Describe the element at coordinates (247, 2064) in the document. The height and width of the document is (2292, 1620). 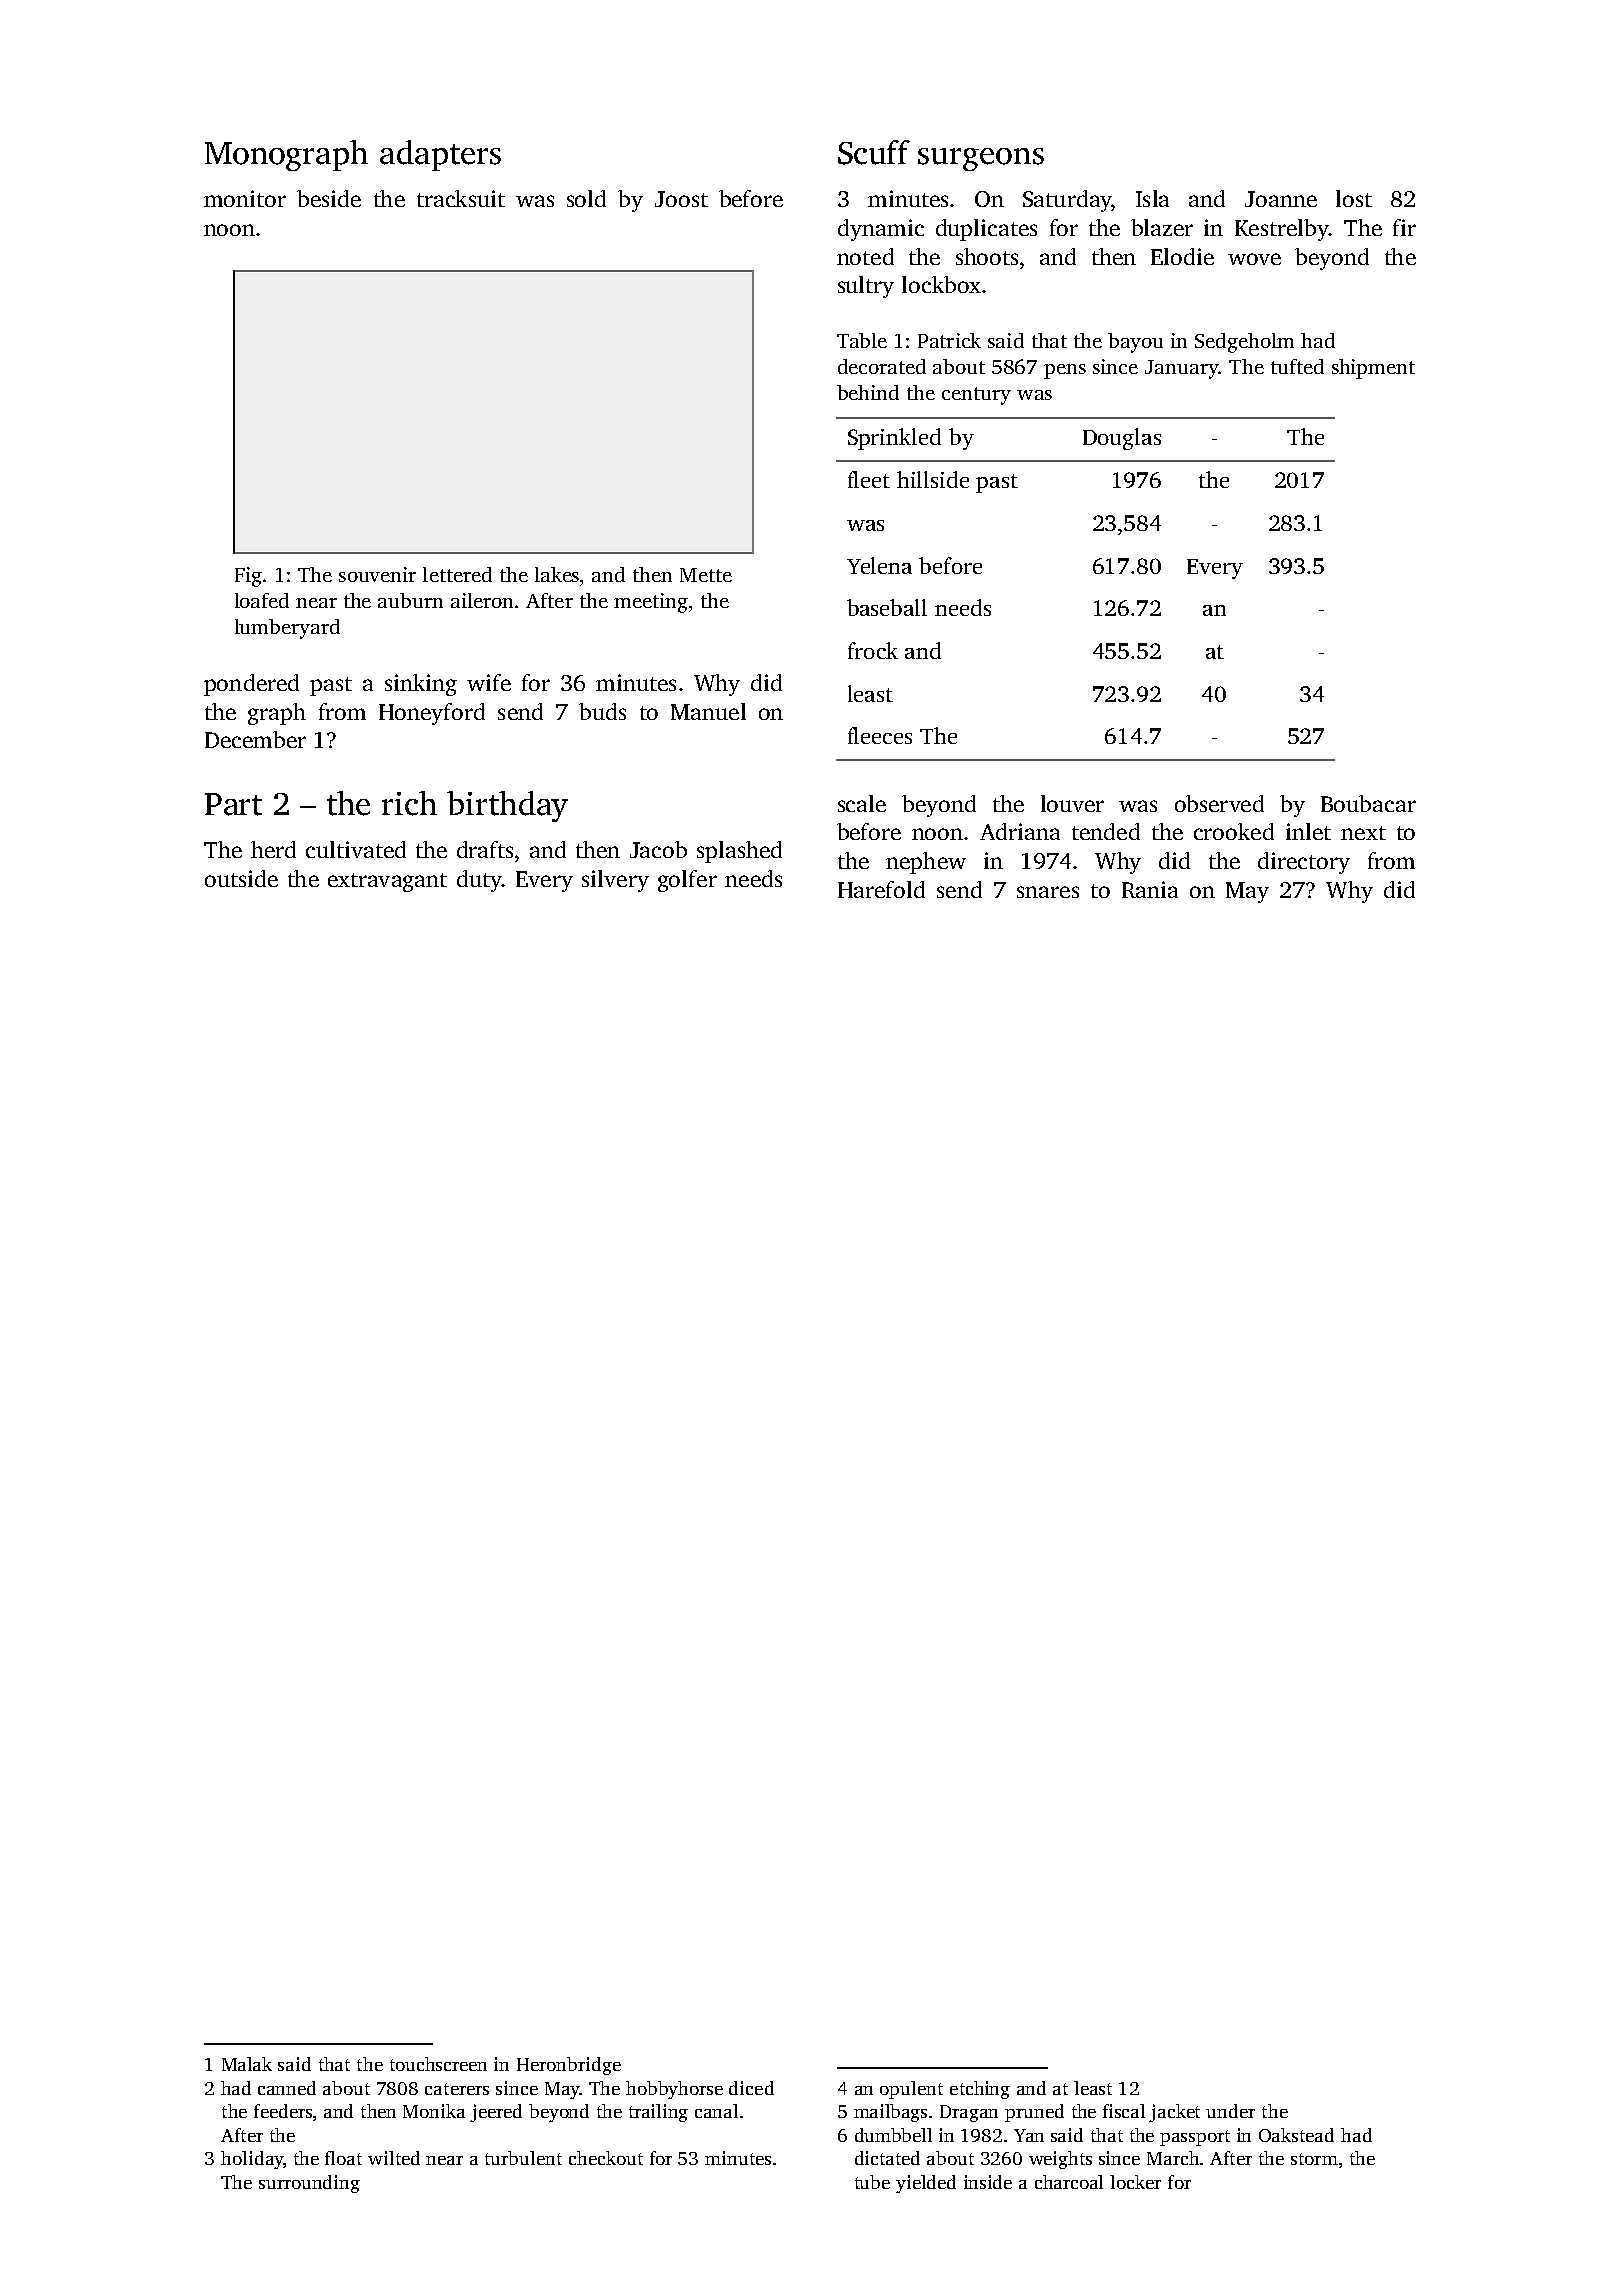
I see `Malak` at that location.
